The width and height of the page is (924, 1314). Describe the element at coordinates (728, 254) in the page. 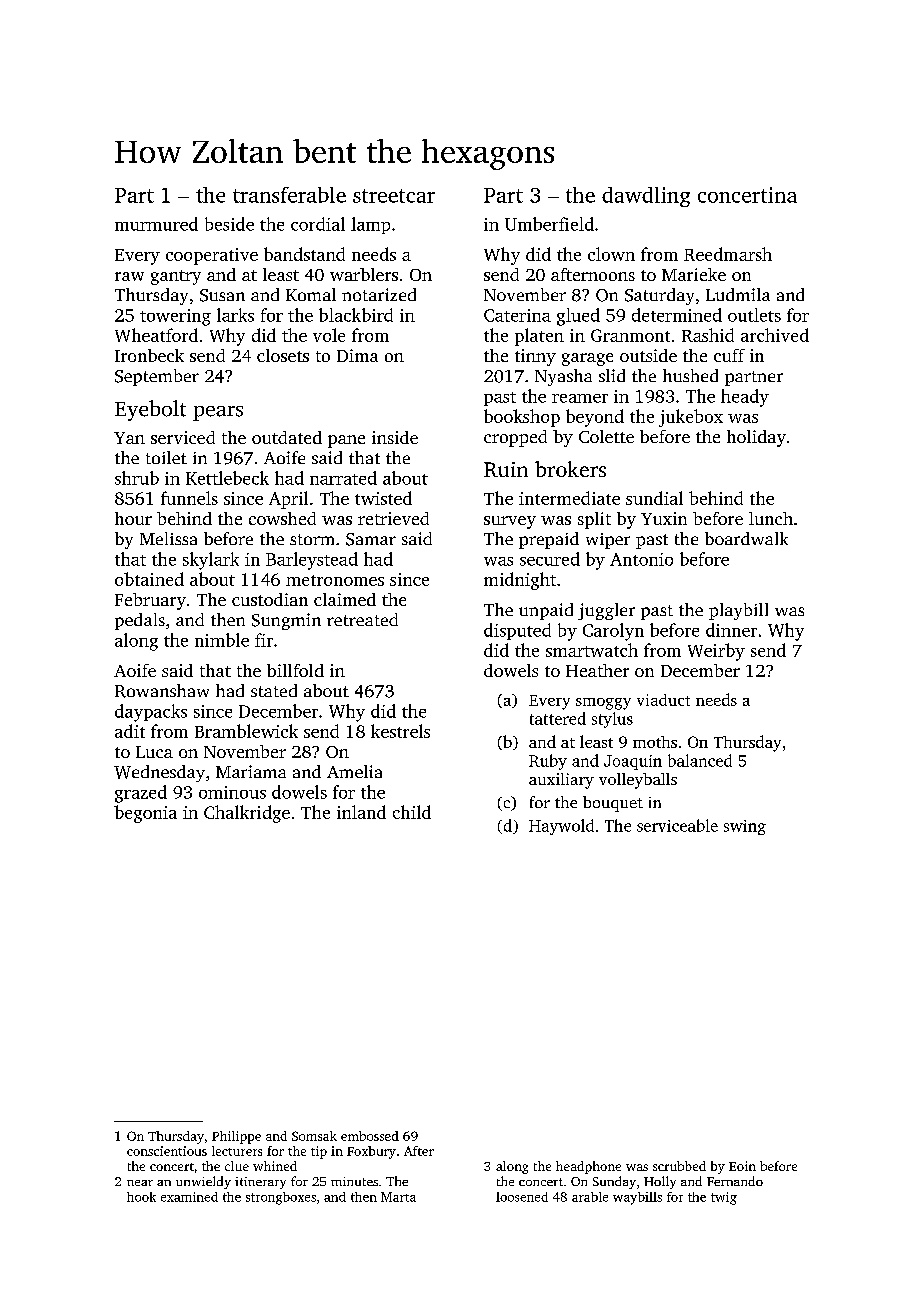

I see `Reedmarsh` at that location.
